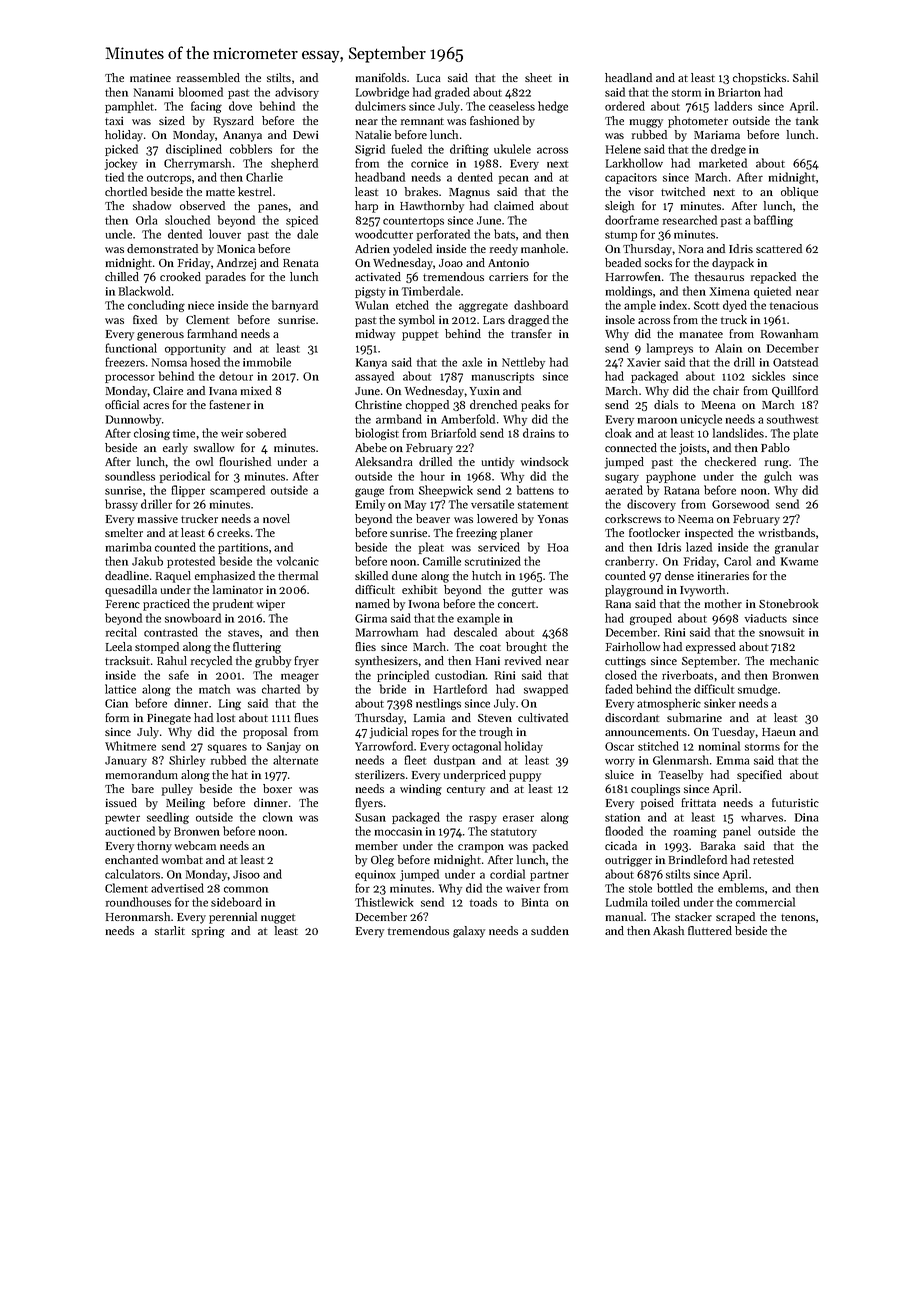 The width and height of the image is (924, 1308). Describe the element at coordinates (469, 932) in the image. I see `galaxy` at that location.
